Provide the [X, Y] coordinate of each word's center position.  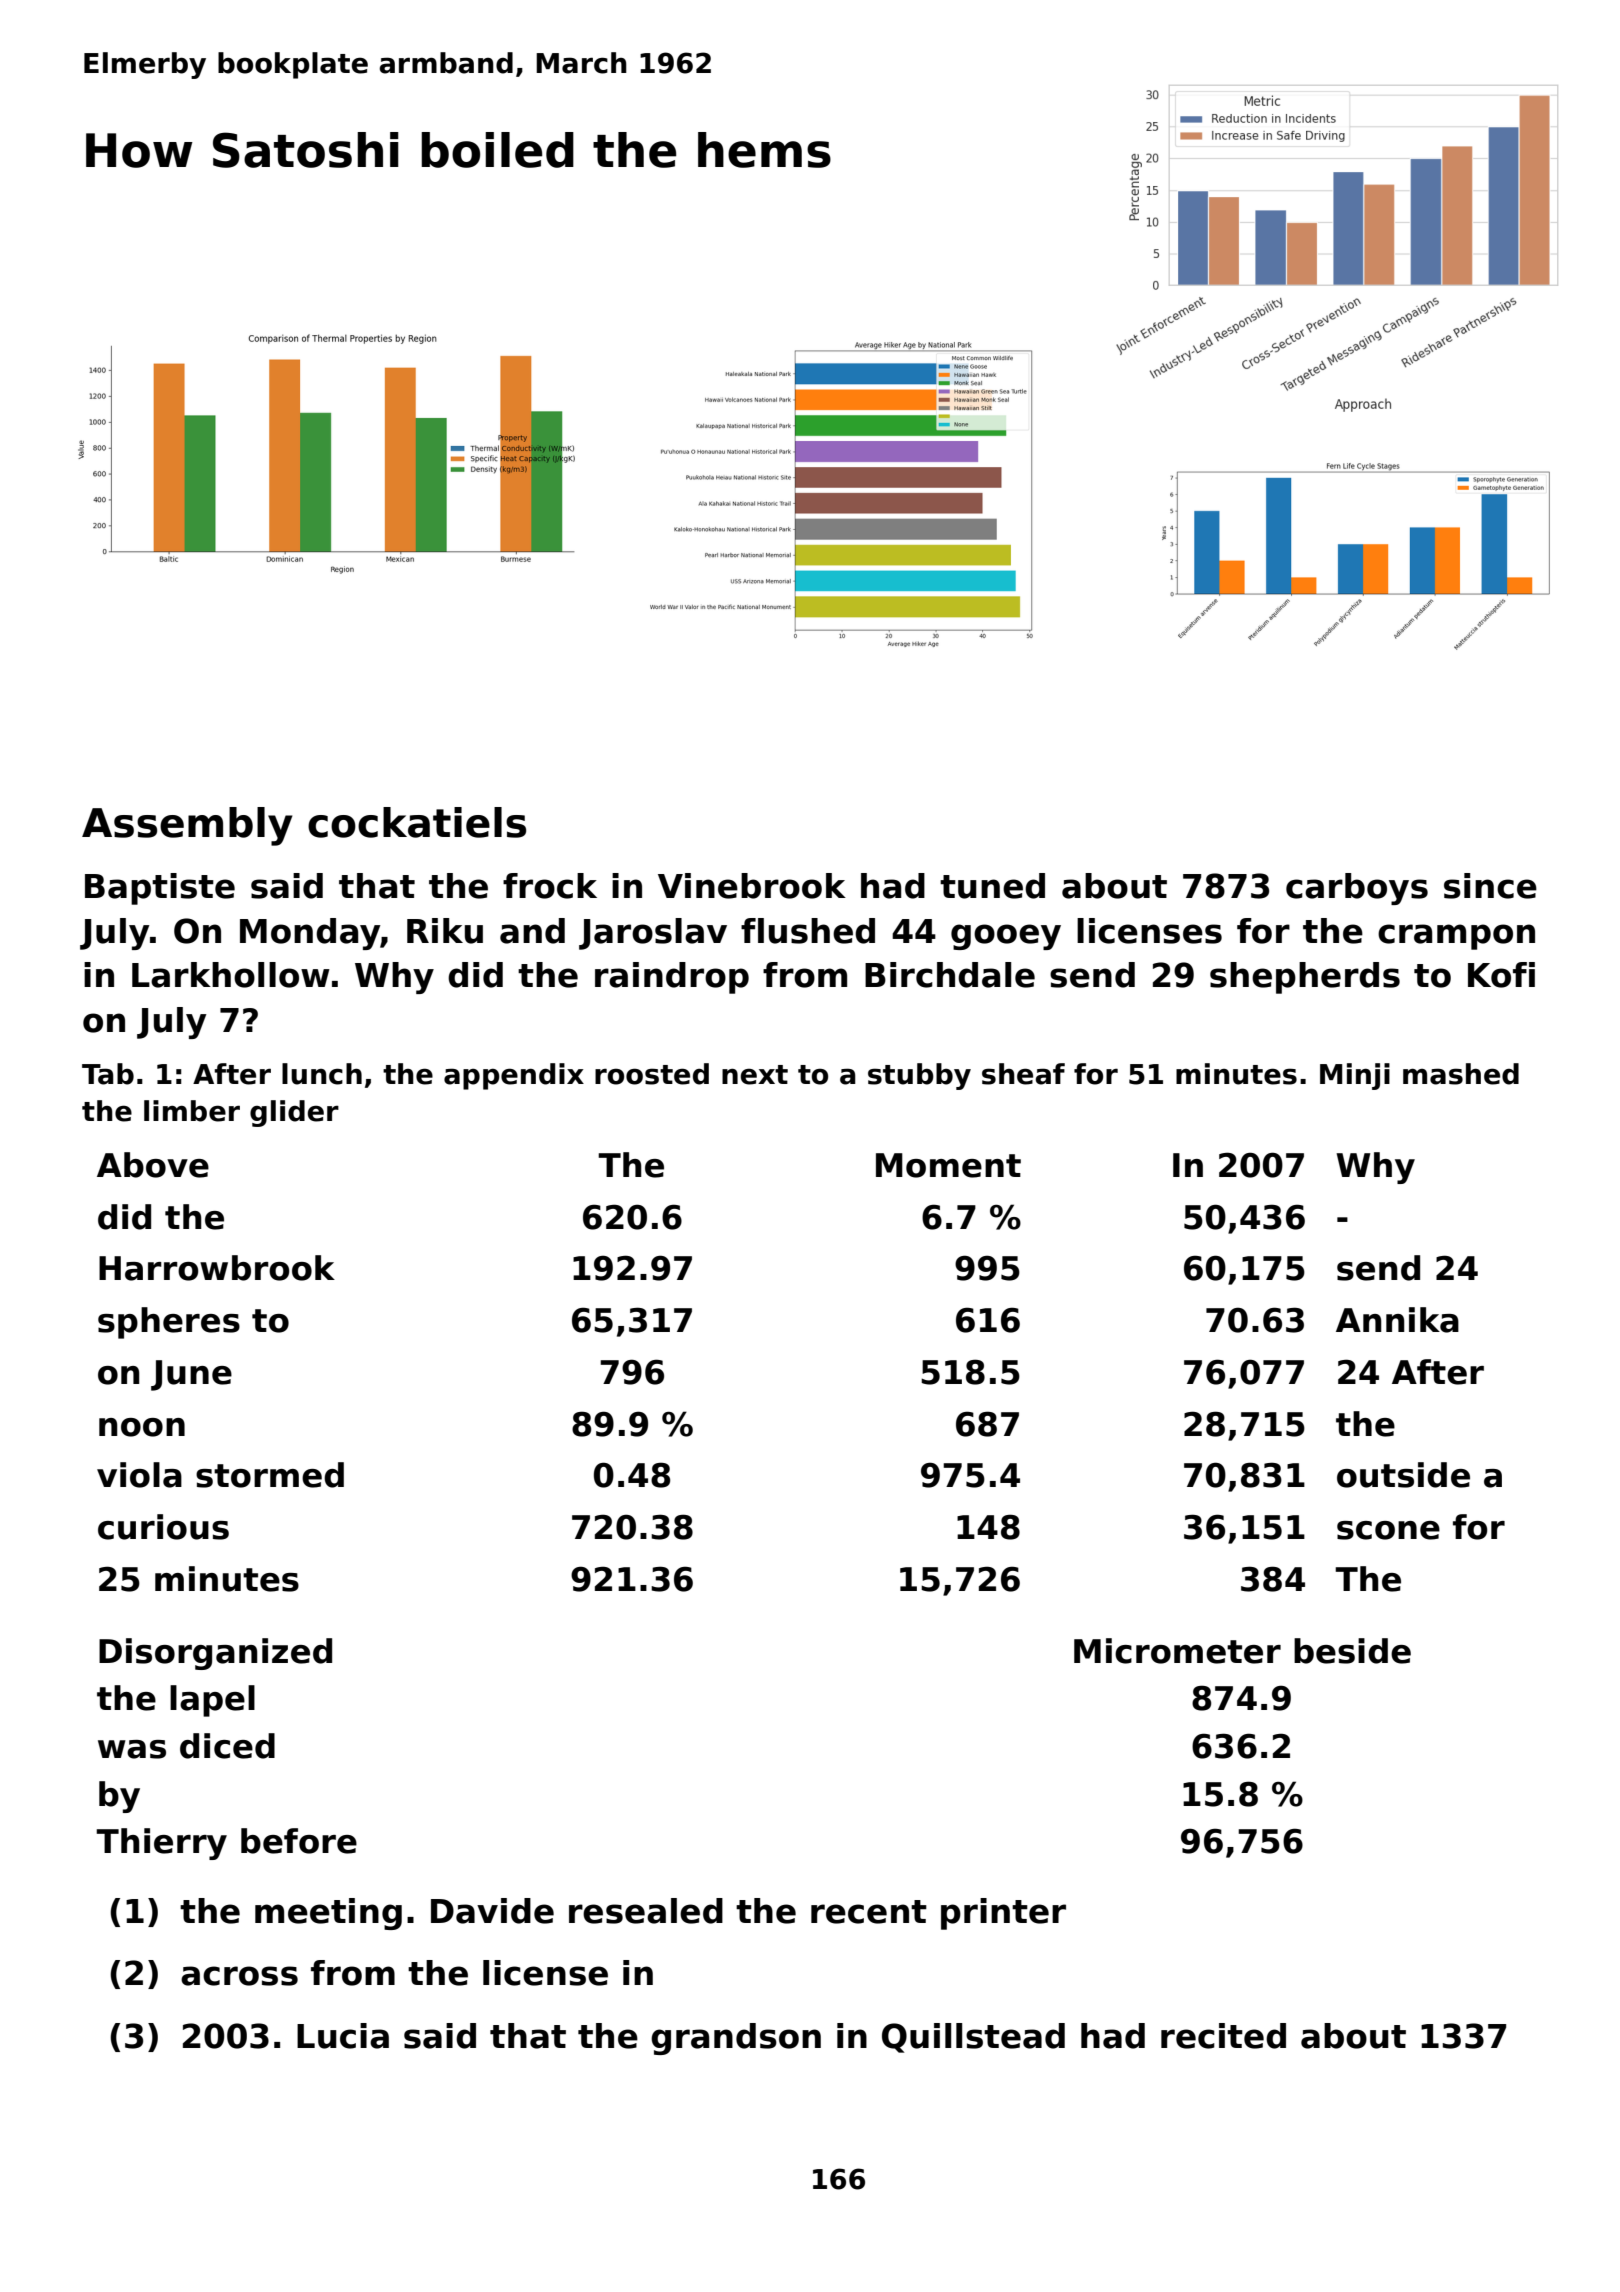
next [755, 1075]
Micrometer [1177, 1651]
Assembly [187, 826]
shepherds [1305, 978]
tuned [992, 886]
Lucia [343, 2036]
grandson [736, 2039]
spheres [169, 1323]
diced [227, 1746]
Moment [948, 1165]
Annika [1397, 1320]
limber [192, 1111]
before [299, 1841]
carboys [1357, 889]
